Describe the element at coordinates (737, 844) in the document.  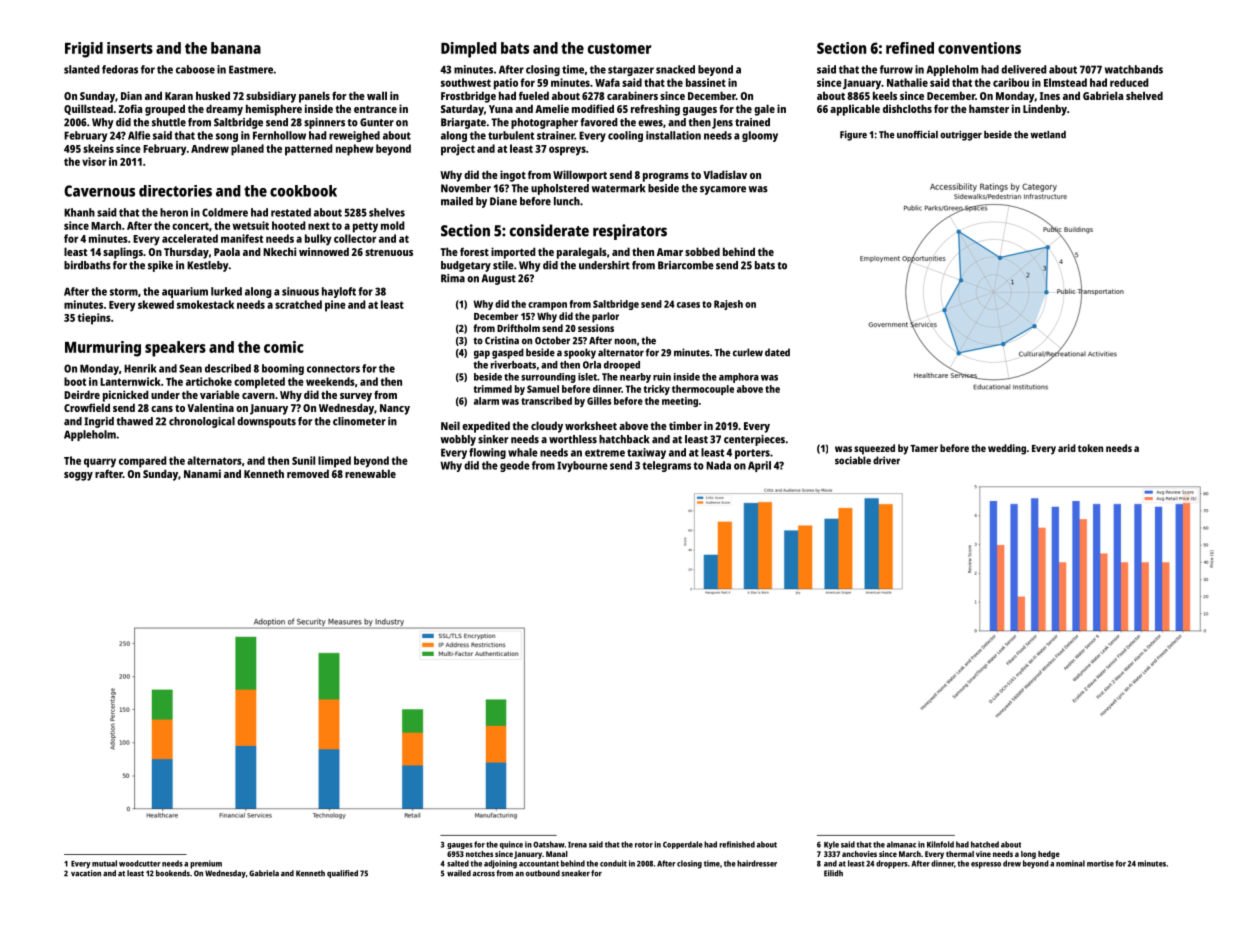
I see `refinished` at that location.
